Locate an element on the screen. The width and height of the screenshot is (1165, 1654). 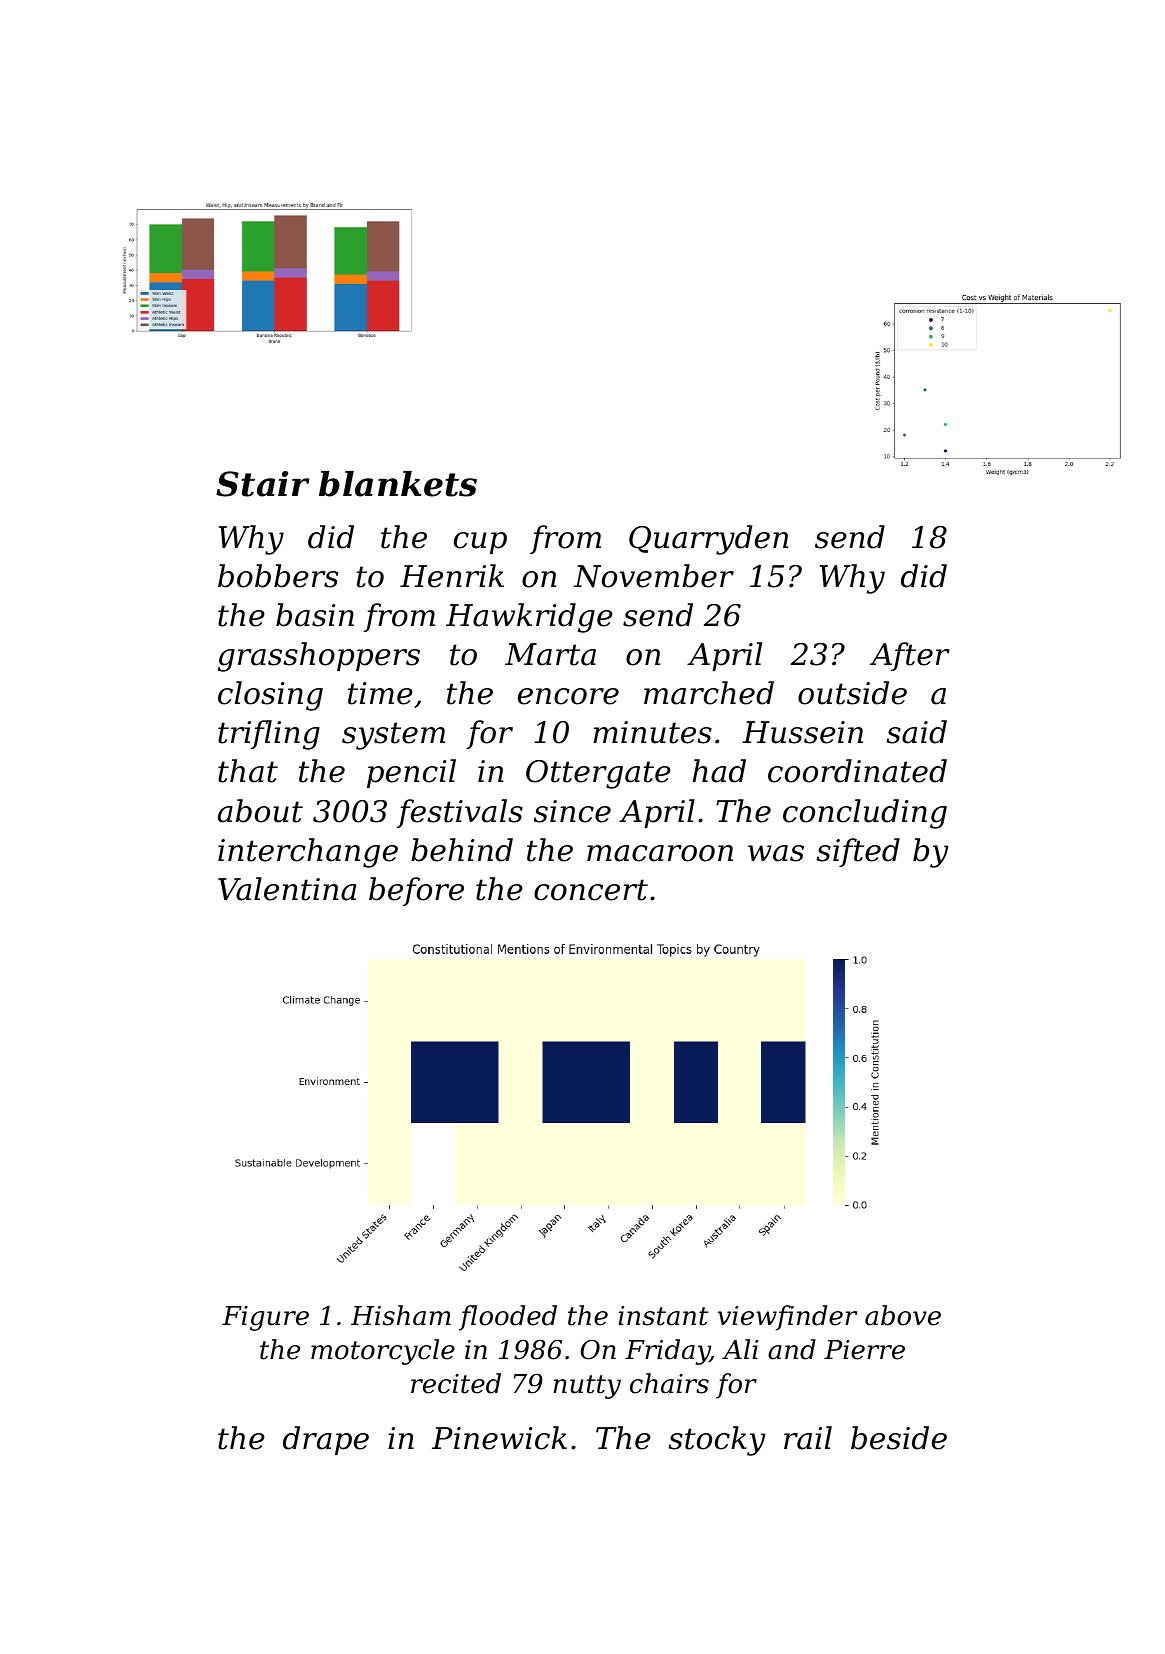
sifted is located at coordinates (858, 852).
